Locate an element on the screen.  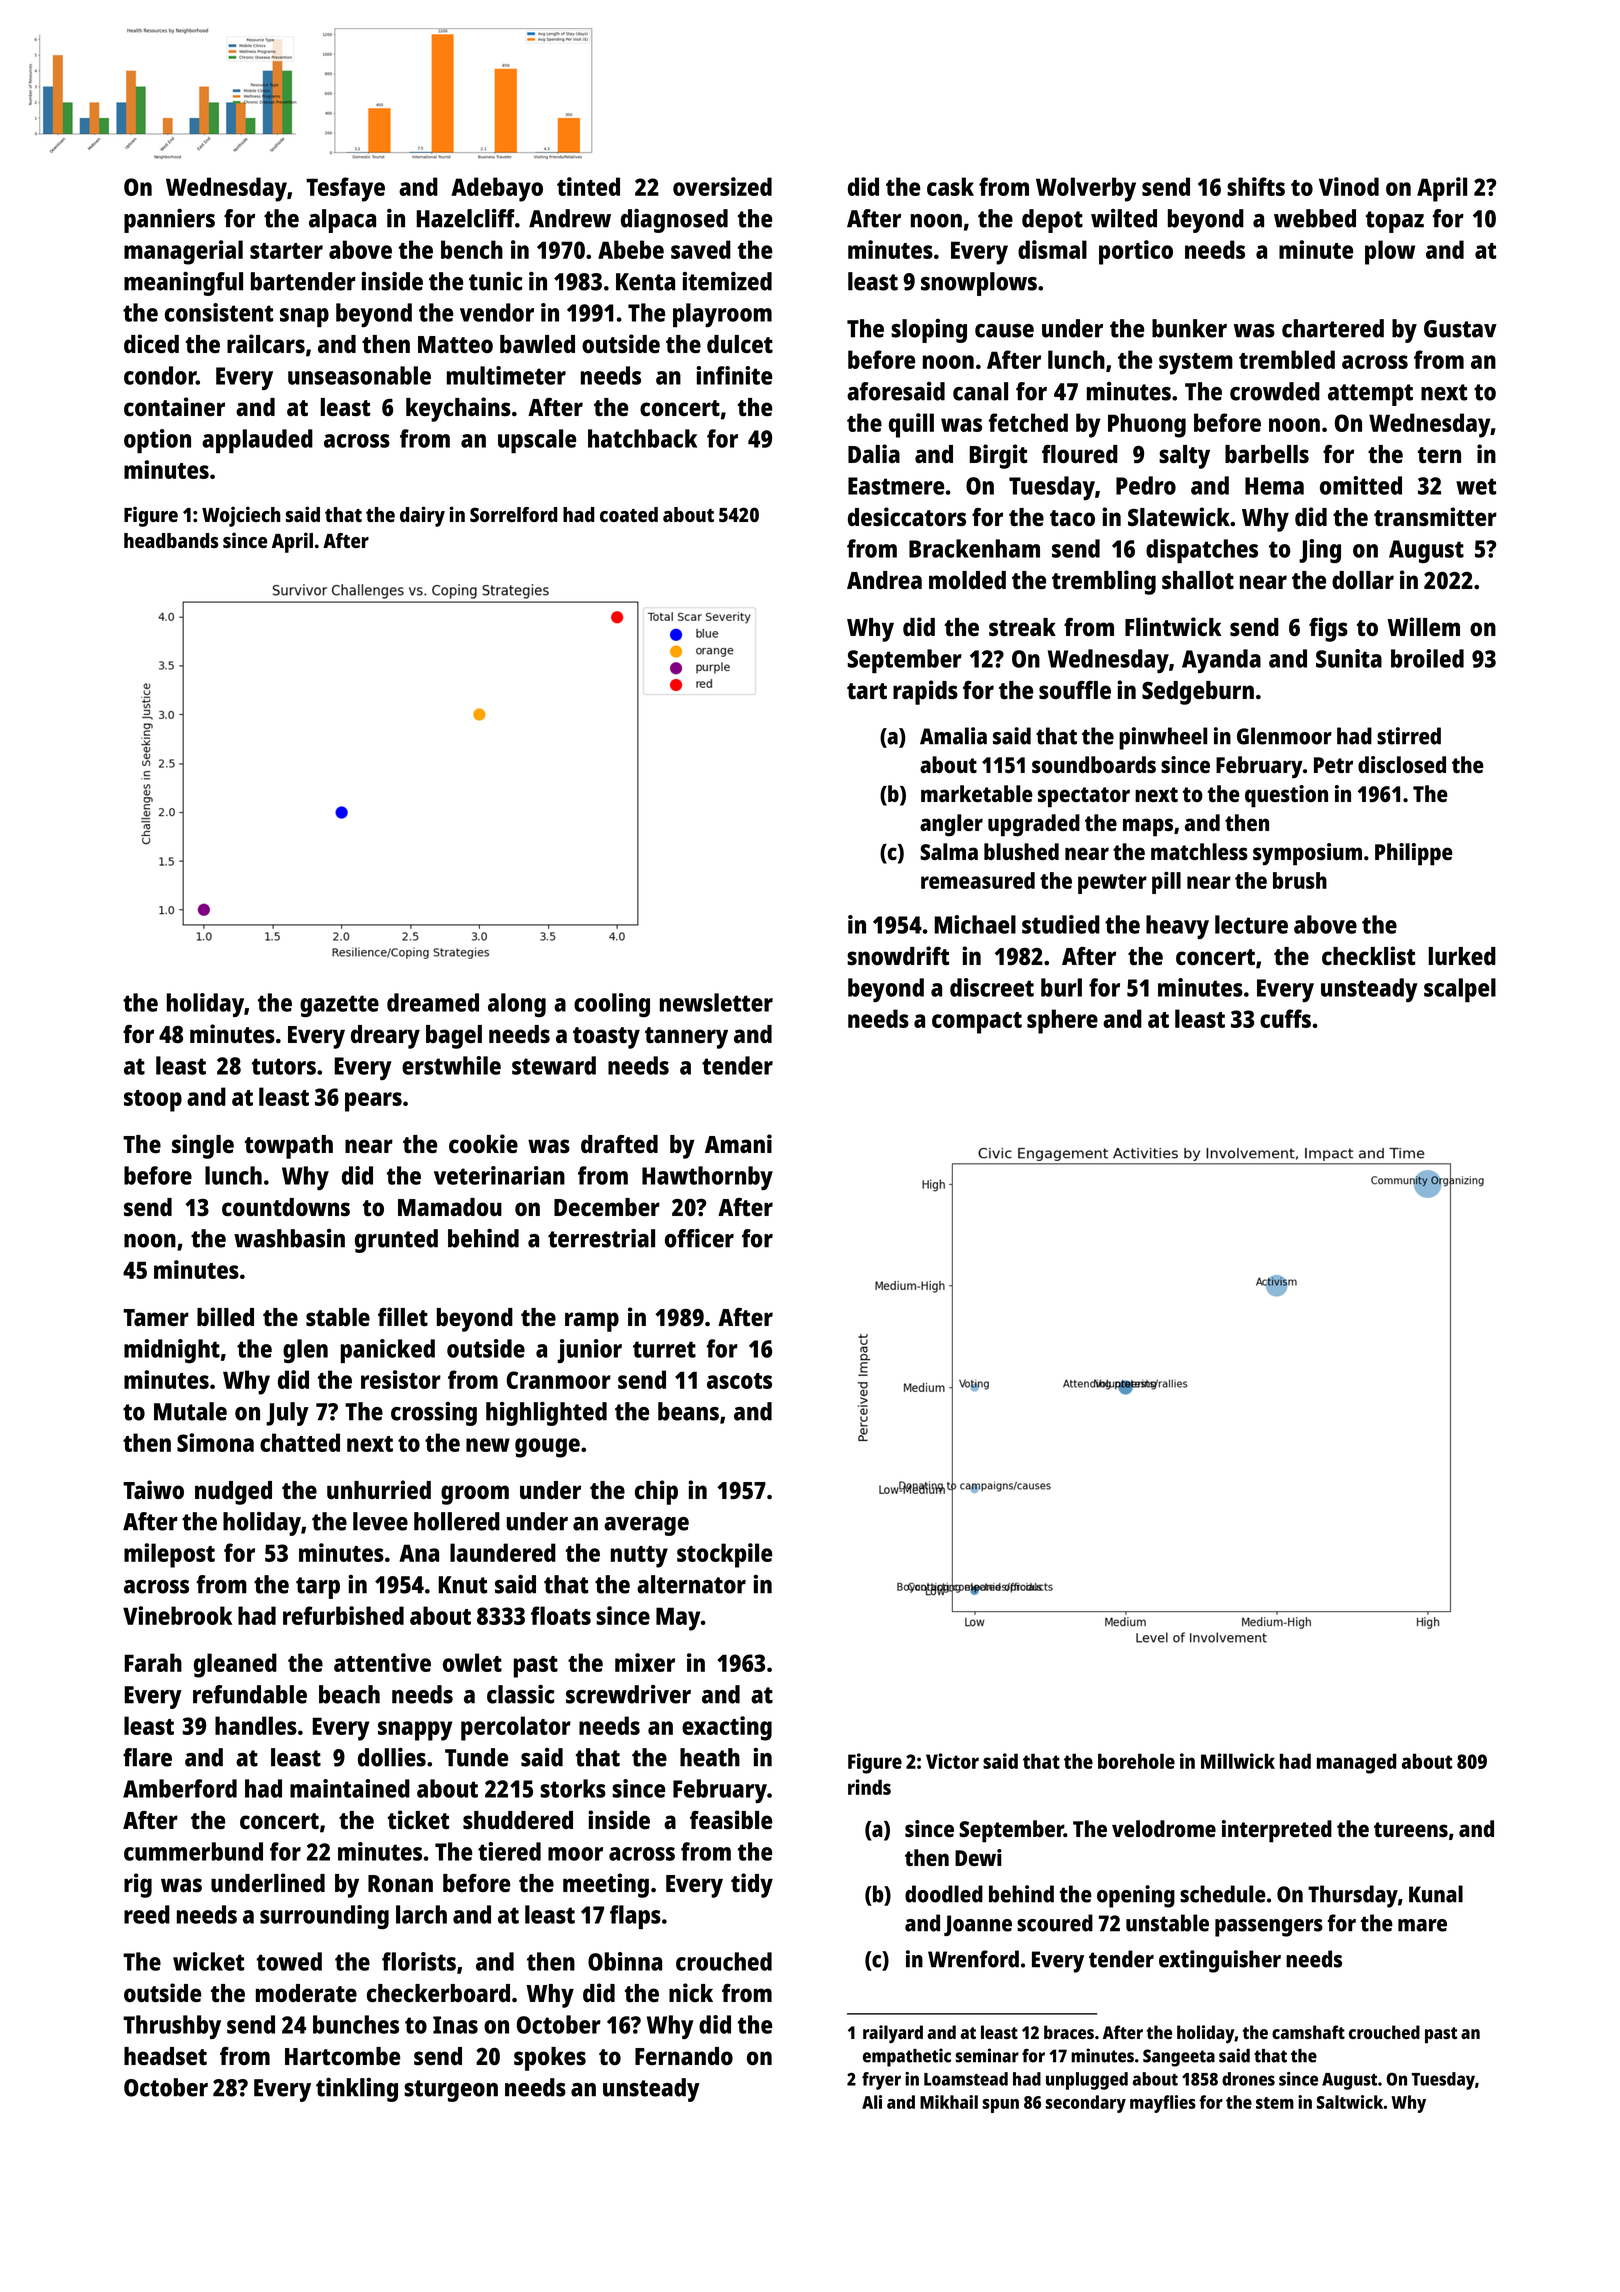
saved is located at coordinates (701, 249).
